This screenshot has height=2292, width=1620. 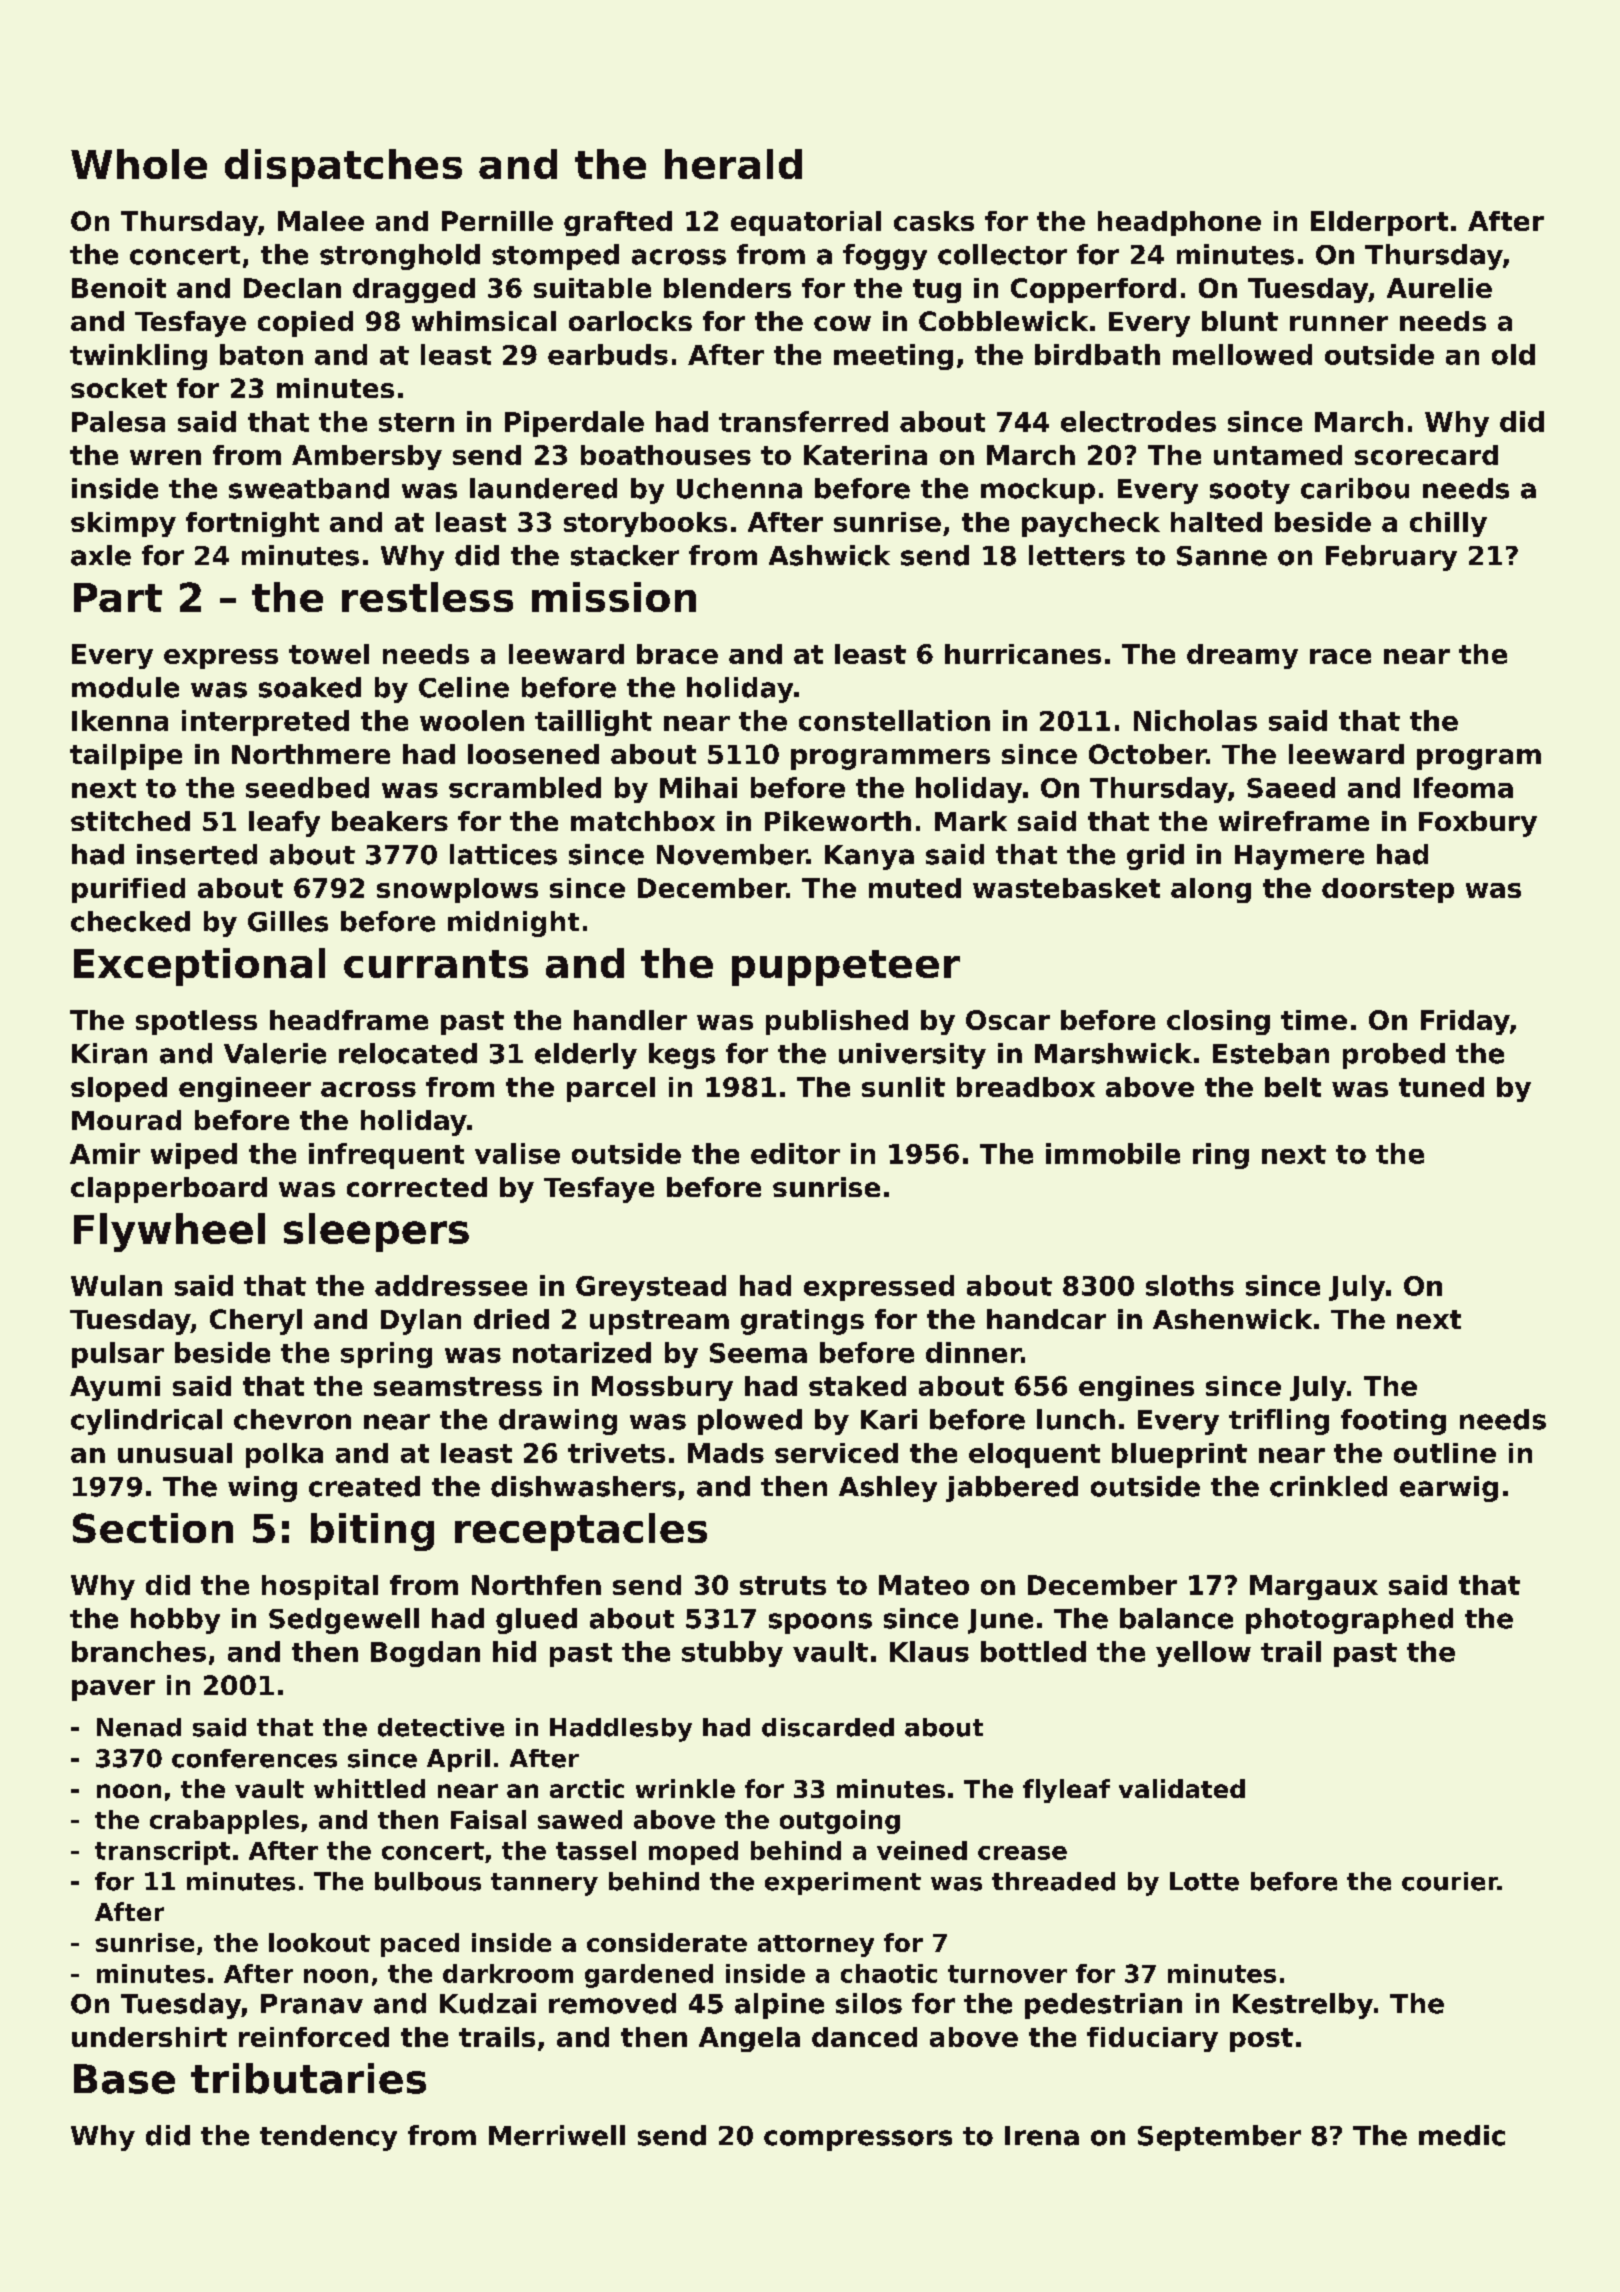 What do you see at coordinates (146, 1422) in the screenshot?
I see `cylindrical` at bounding box center [146, 1422].
